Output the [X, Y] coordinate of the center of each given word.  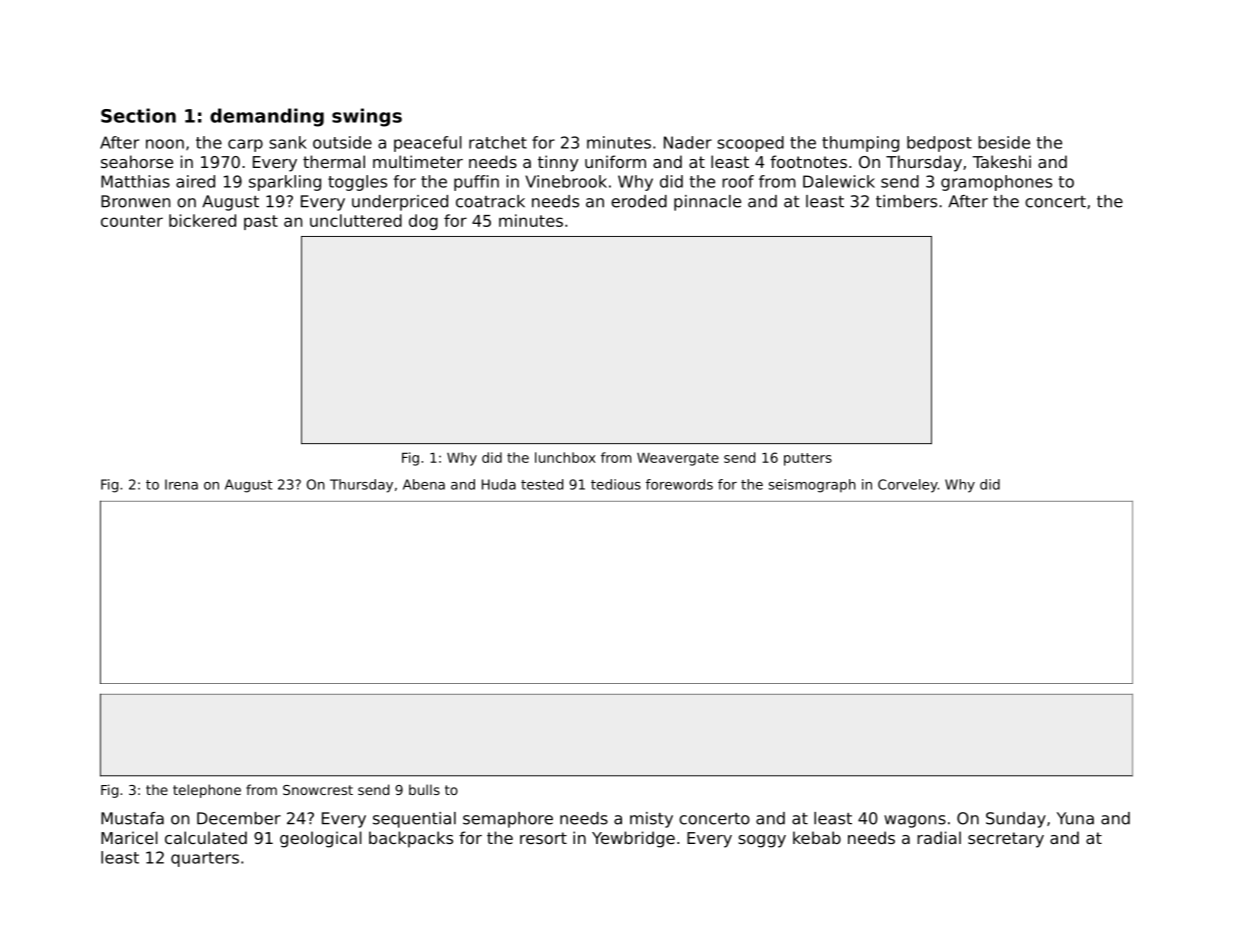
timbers [906, 201]
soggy [762, 841]
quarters [205, 859]
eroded [639, 201]
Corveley [908, 486]
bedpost [939, 144]
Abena [424, 484]
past [261, 222]
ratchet [498, 142]
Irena [181, 484]
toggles [357, 183]
